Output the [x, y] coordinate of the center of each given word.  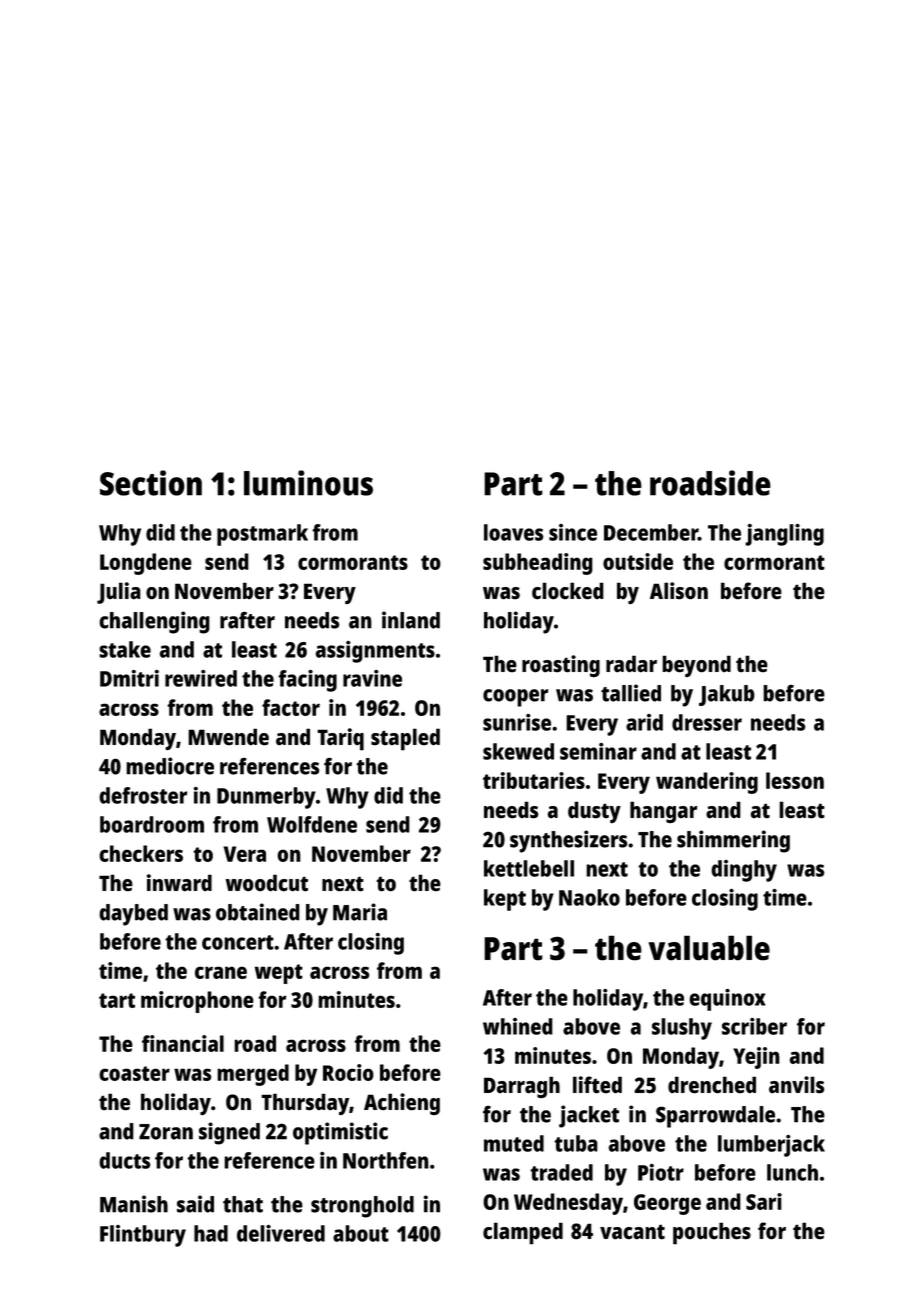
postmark [262, 535]
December [651, 532]
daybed [133, 915]
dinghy [744, 871]
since [573, 532]
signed [229, 1133]
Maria [360, 912]
